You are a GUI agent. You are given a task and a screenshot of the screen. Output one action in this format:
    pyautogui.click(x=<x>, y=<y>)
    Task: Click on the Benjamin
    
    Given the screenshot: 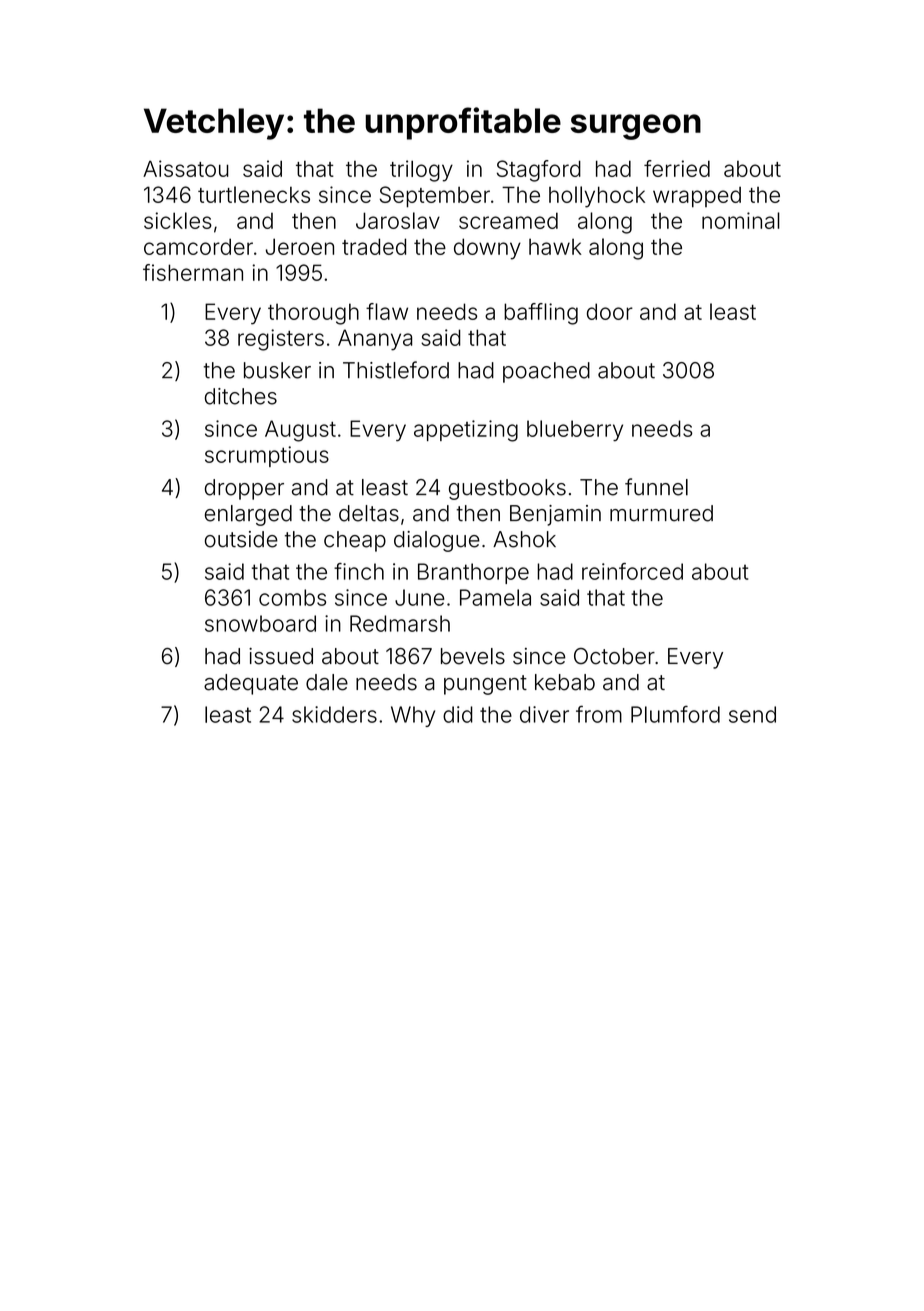 What is the action you would take?
    pyautogui.click(x=555, y=515)
